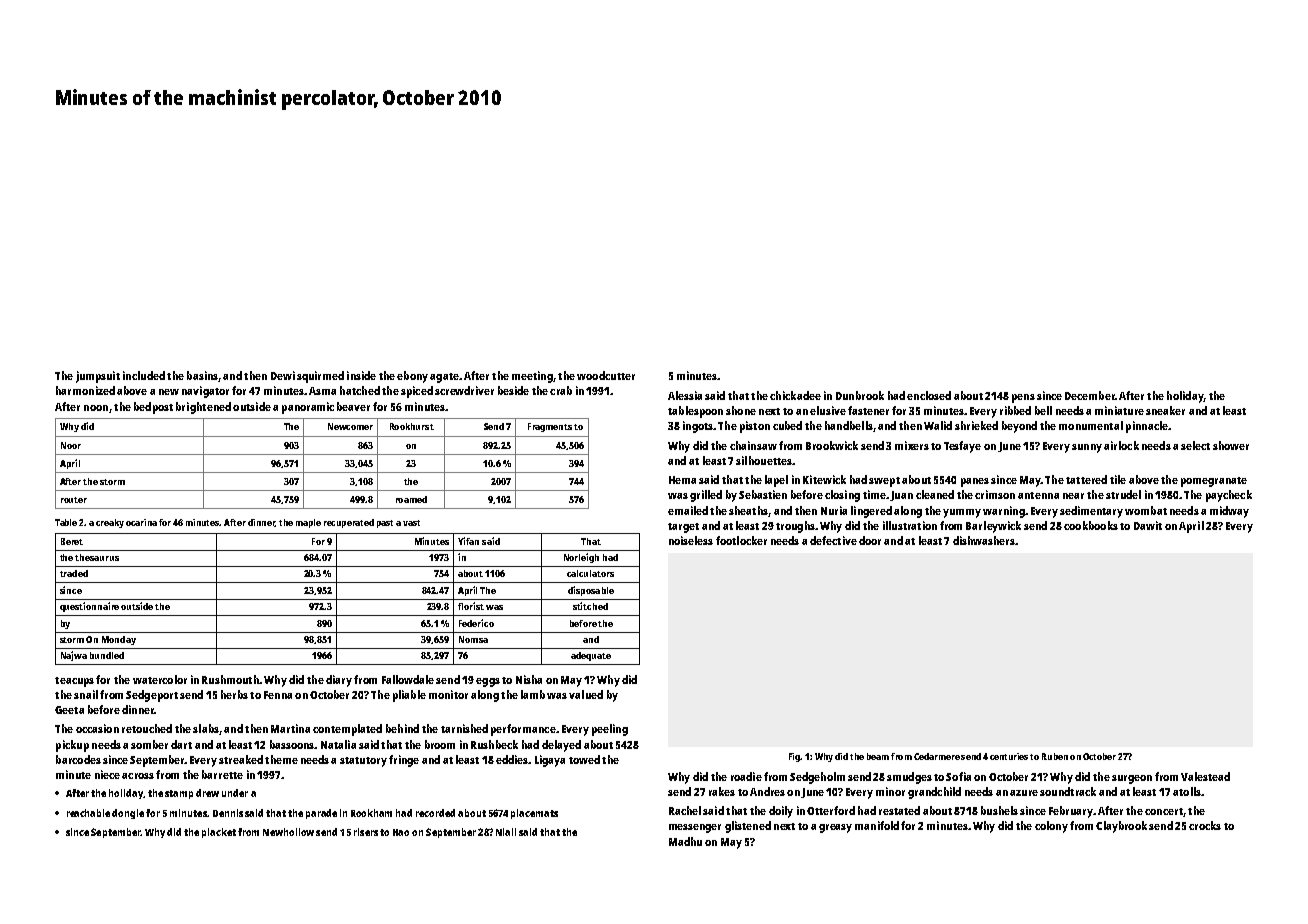 This image has width=1308, height=924. What do you see at coordinates (1090, 395) in the image?
I see `December` at bounding box center [1090, 395].
